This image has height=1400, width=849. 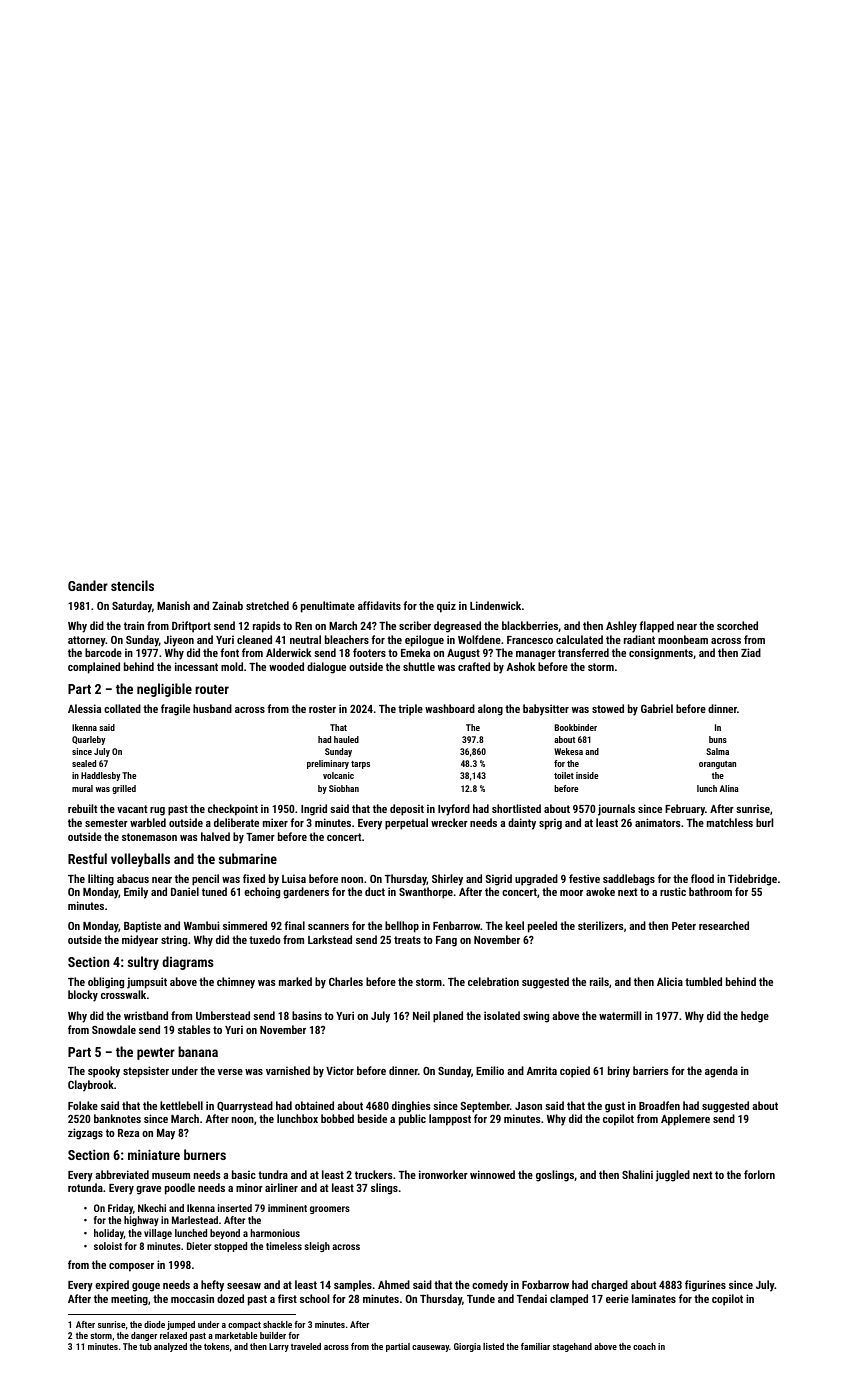 What do you see at coordinates (227, 605) in the image?
I see `Zainab` at bounding box center [227, 605].
